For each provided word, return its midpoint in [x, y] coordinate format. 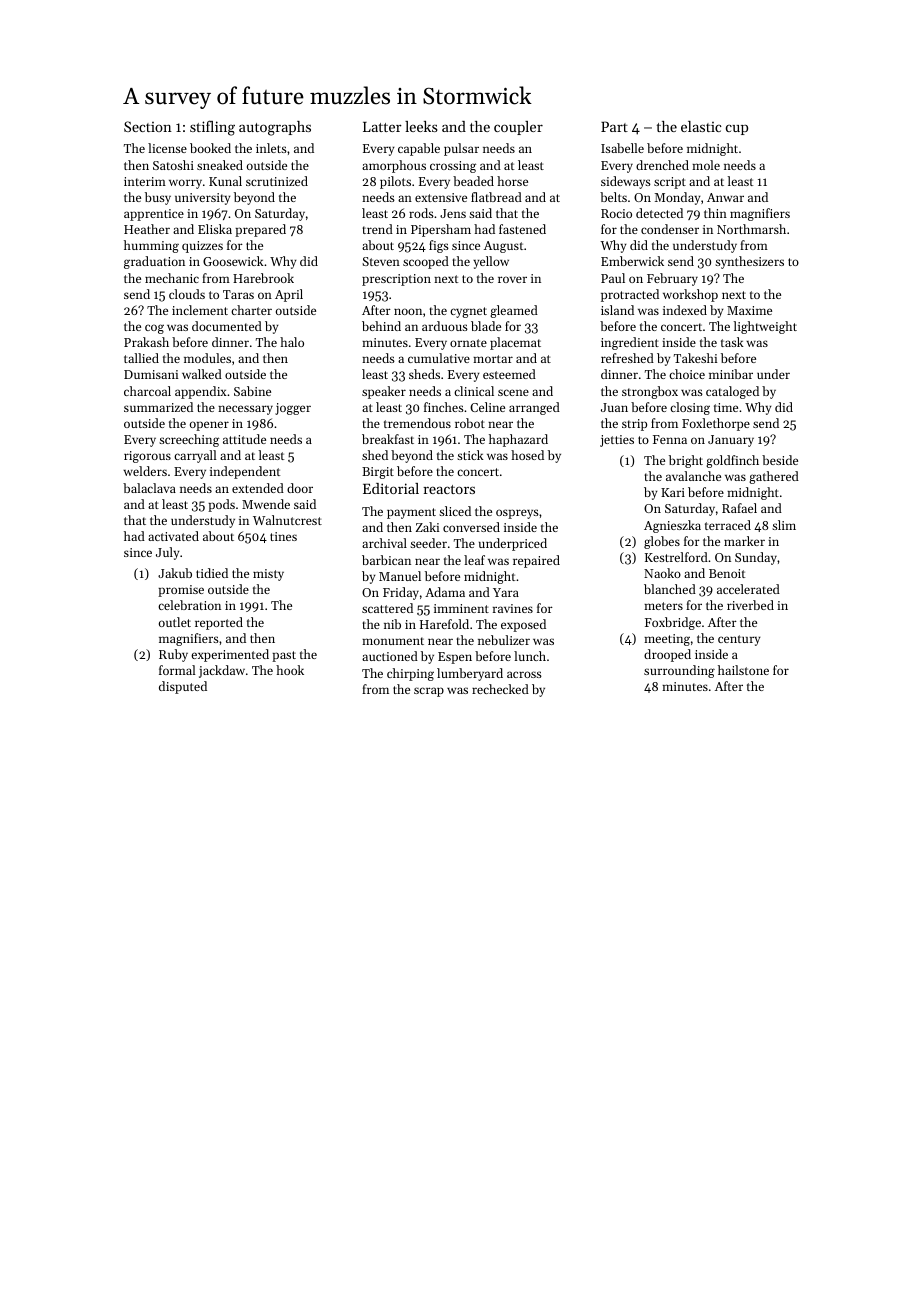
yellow [491, 262]
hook [290, 670]
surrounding [679, 671]
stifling [212, 128]
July [168, 553]
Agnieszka [672, 526]
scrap [429, 692]
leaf [474, 560]
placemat [515, 343]
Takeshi [695, 358]
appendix [201, 392]
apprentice [154, 215]
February [672, 279]
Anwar [725, 197]
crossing [453, 167]
